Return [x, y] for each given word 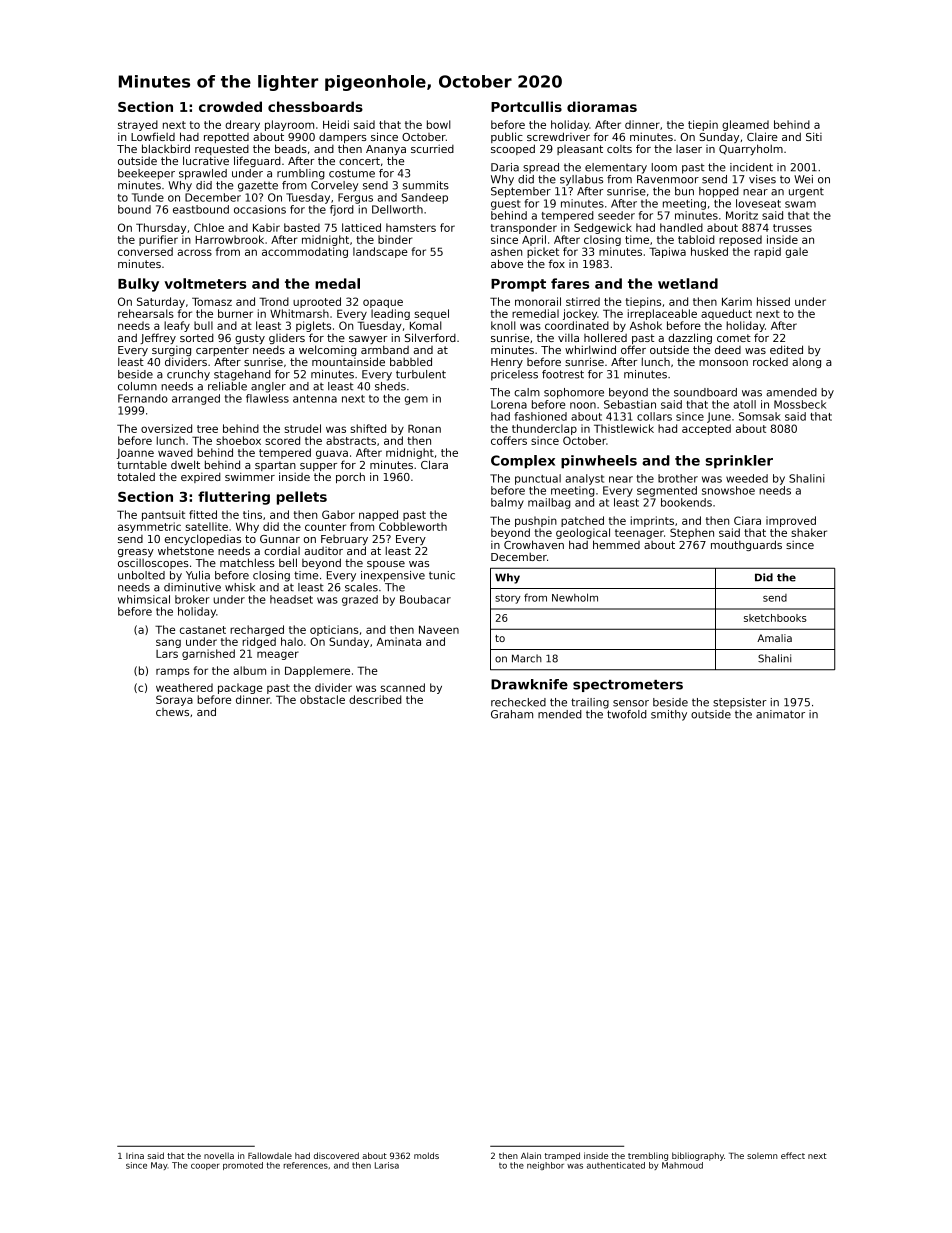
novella [219, 1155]
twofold [627, 714]
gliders [287, 339]
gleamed [745, 125]
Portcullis [526, 106]
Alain [531, 1155]
